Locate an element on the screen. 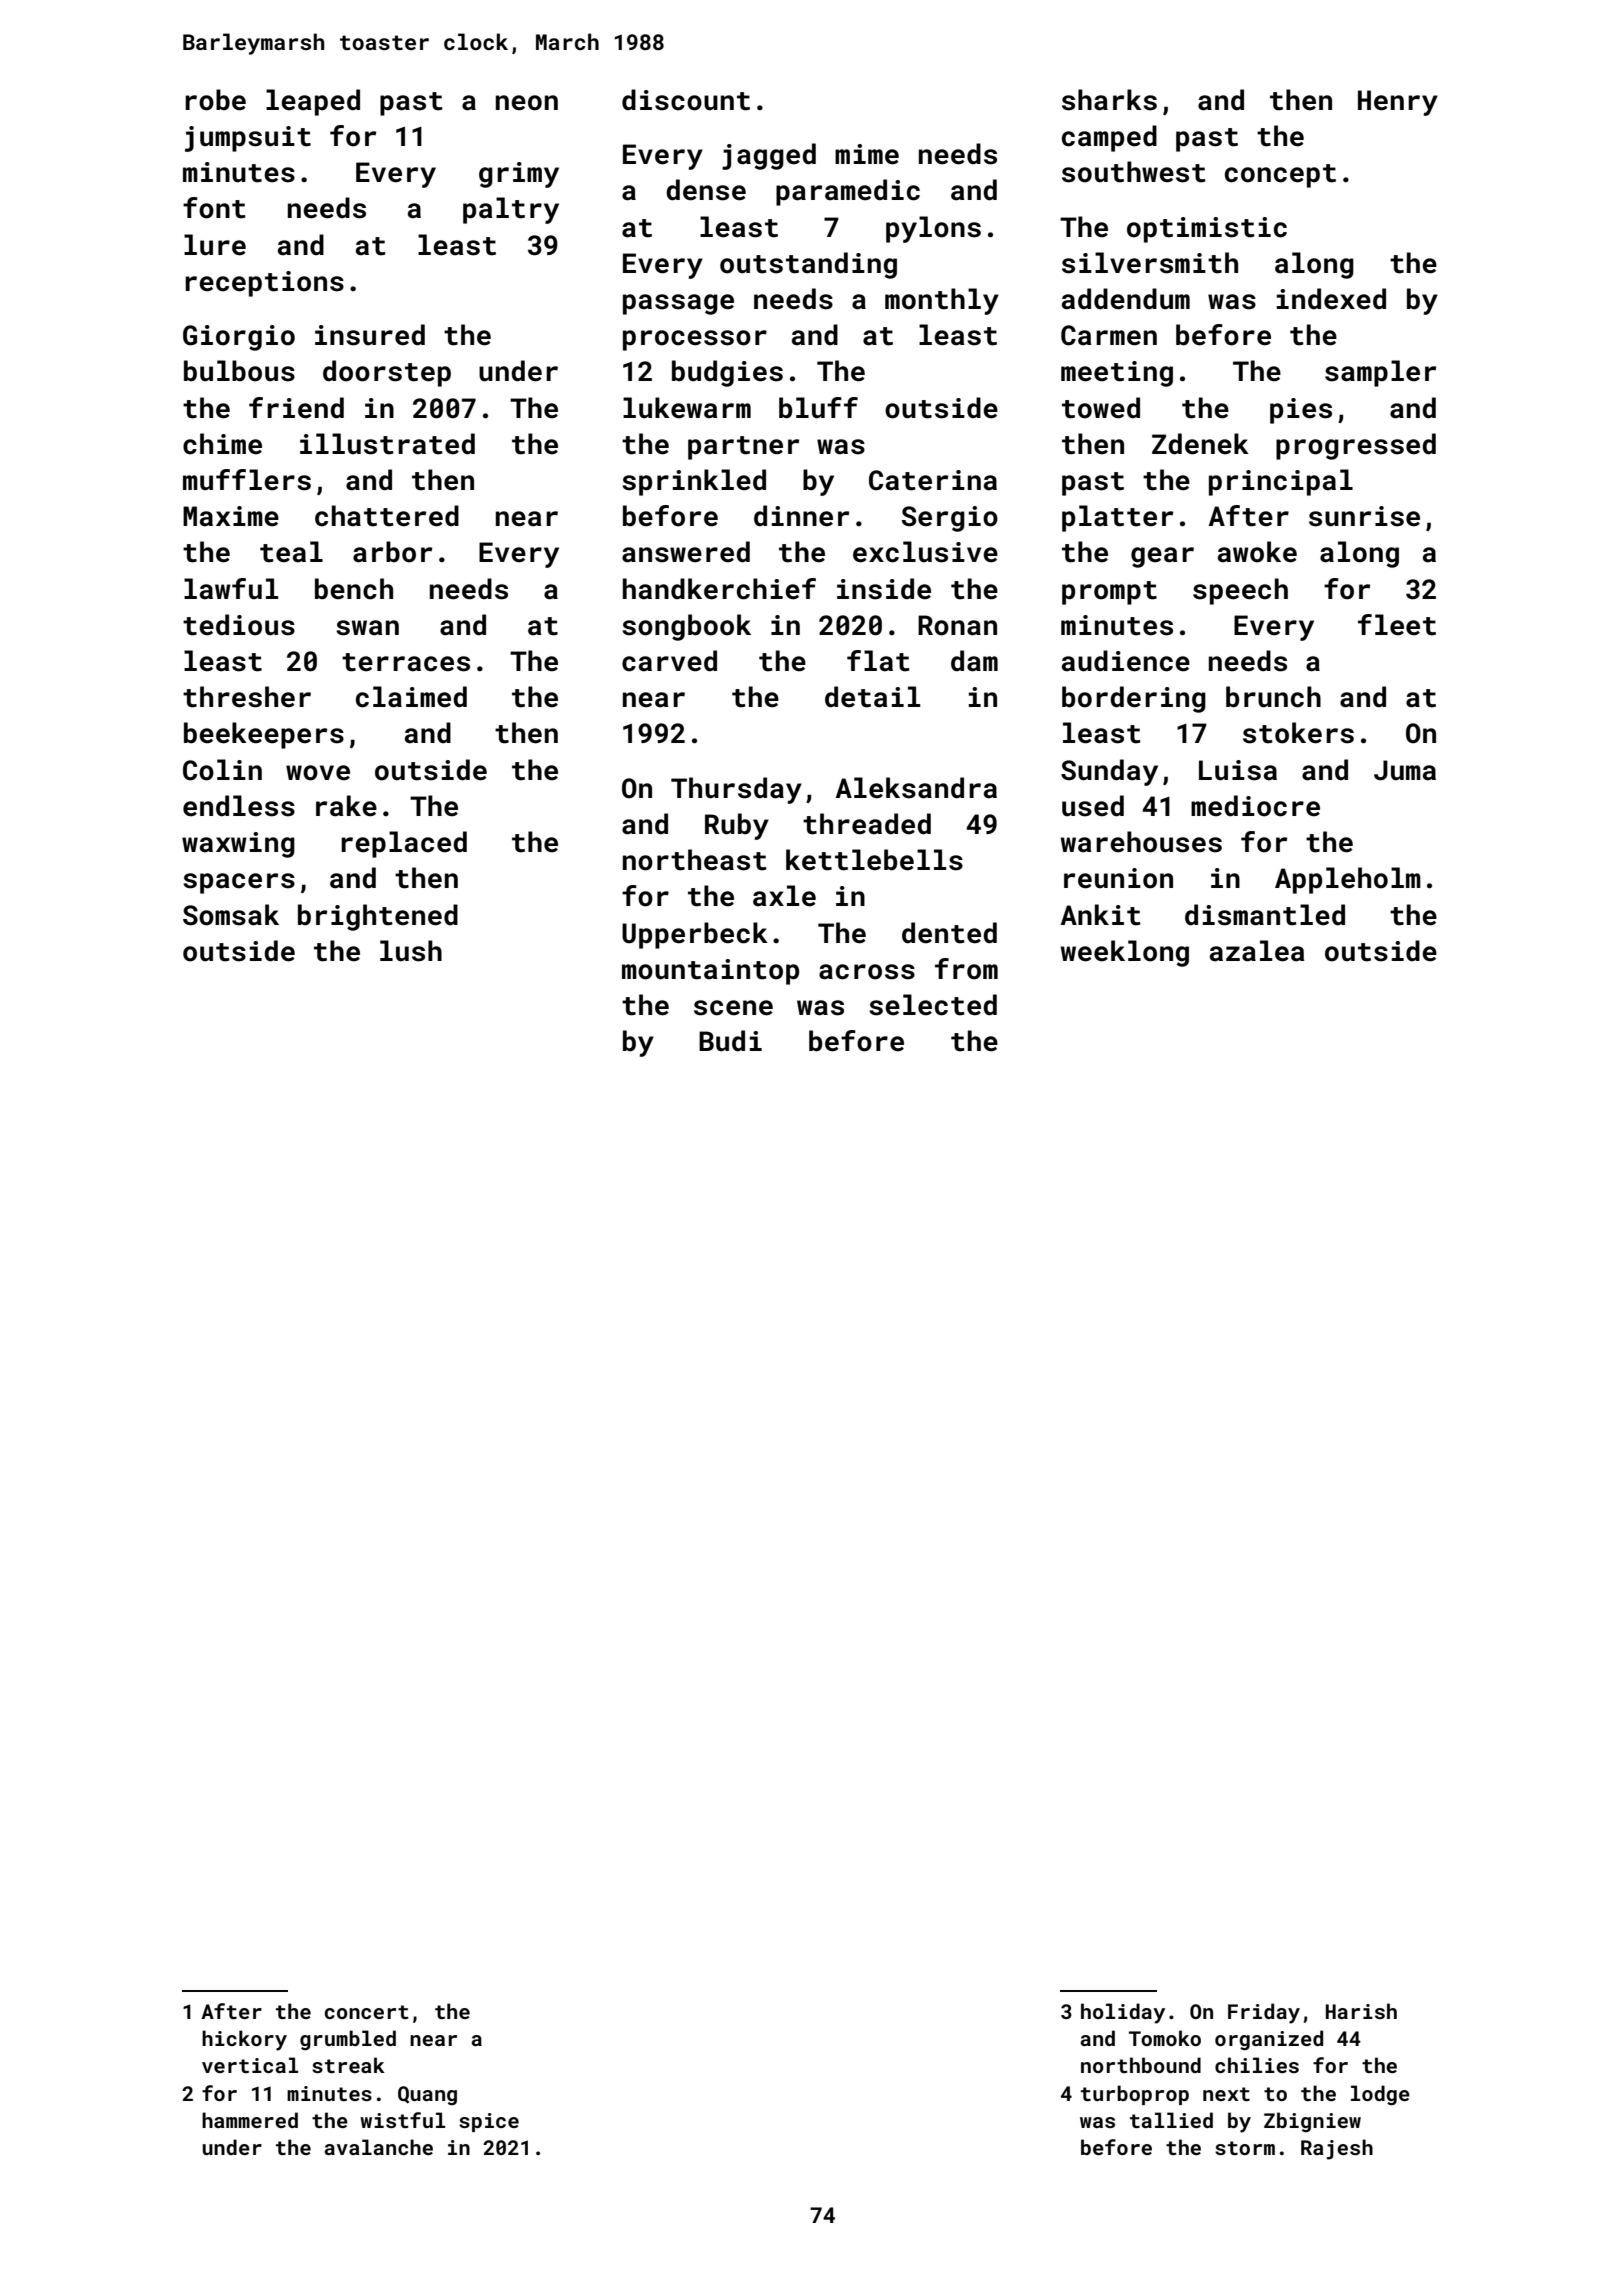 This screenshot has height=2292, width=1620. avalanche is located at coordinates (378, 2147).
